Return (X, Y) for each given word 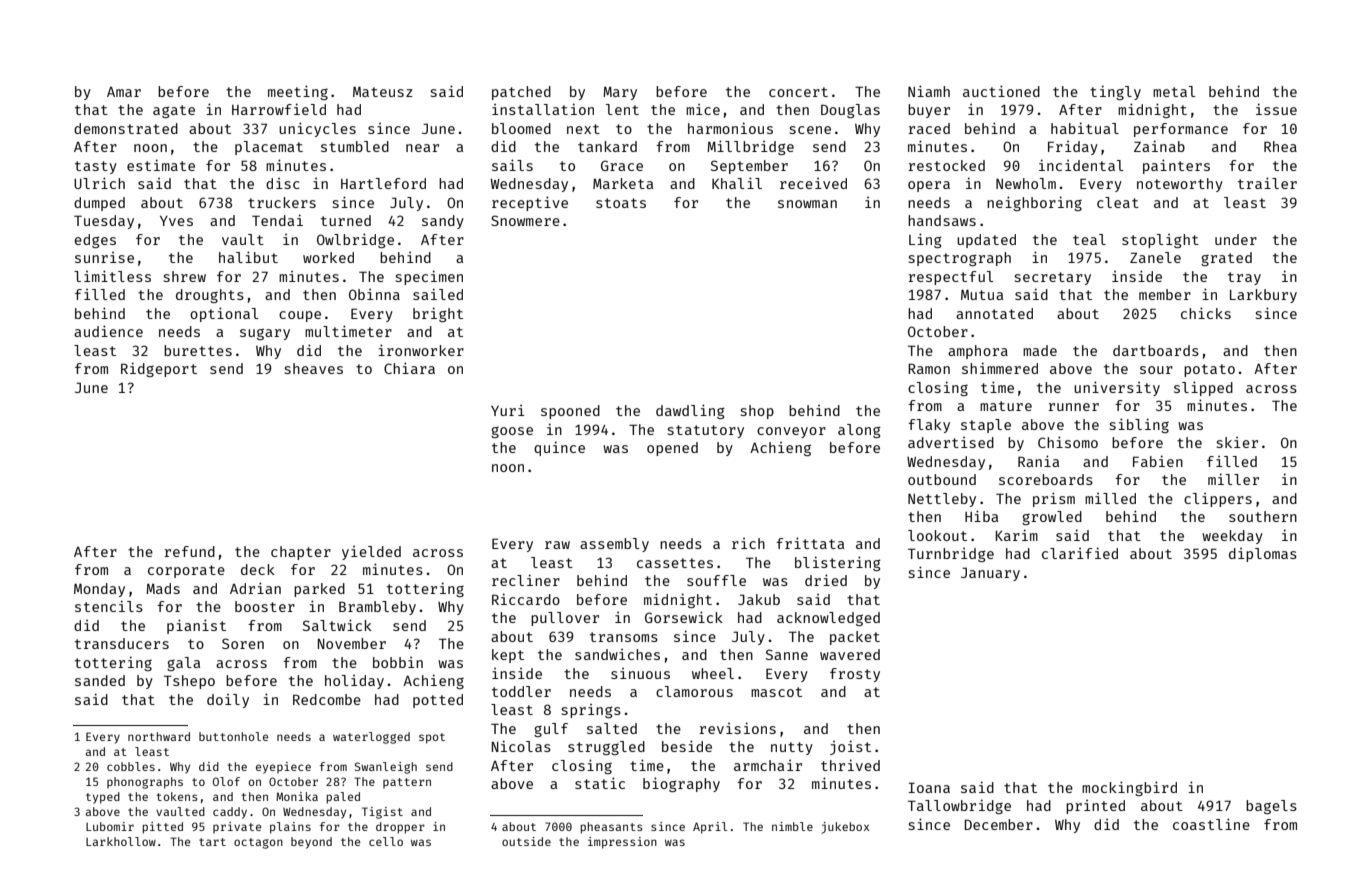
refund (190, 551)
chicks (1206, 313)
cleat (1118, 202)
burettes (198, 350)
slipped (1203, 388)
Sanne (787, 654)
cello (386, 841)
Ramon (929, 368)
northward (159, 736)
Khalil (737, 183)
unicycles (317, 129)
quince (559, 448)
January (990, 574)
